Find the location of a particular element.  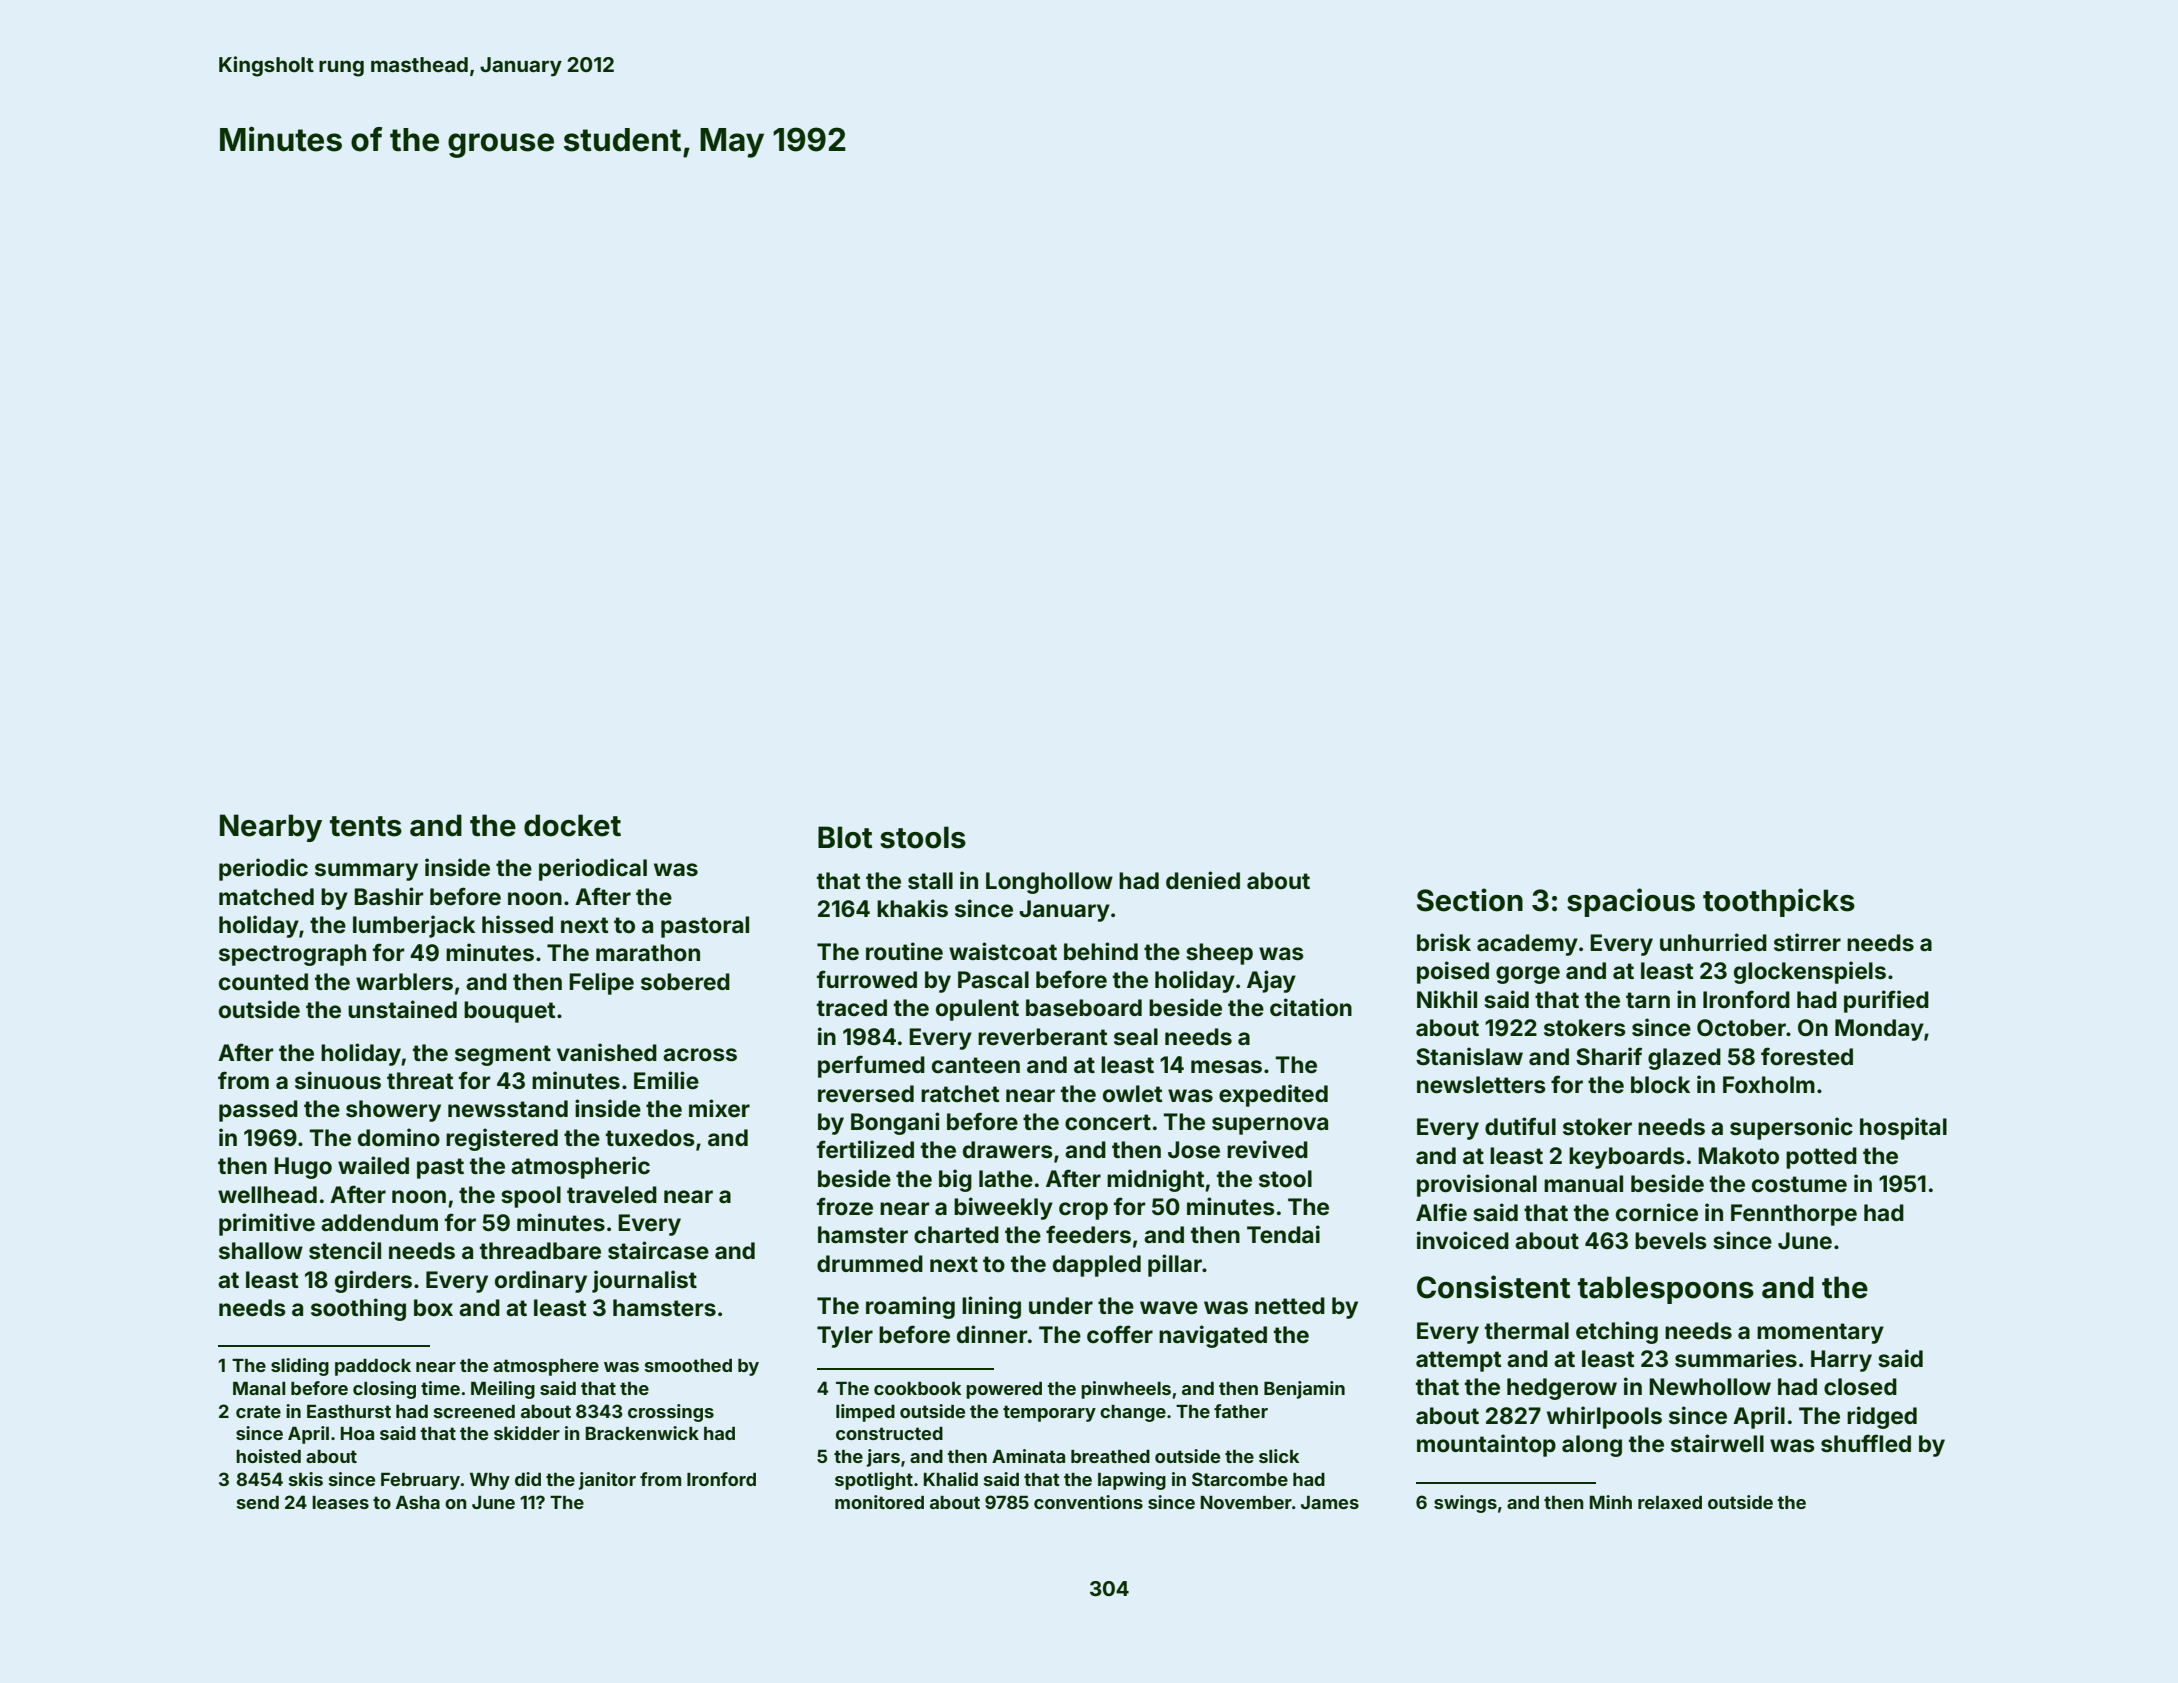

tents is located at coordinates (366, 826).
